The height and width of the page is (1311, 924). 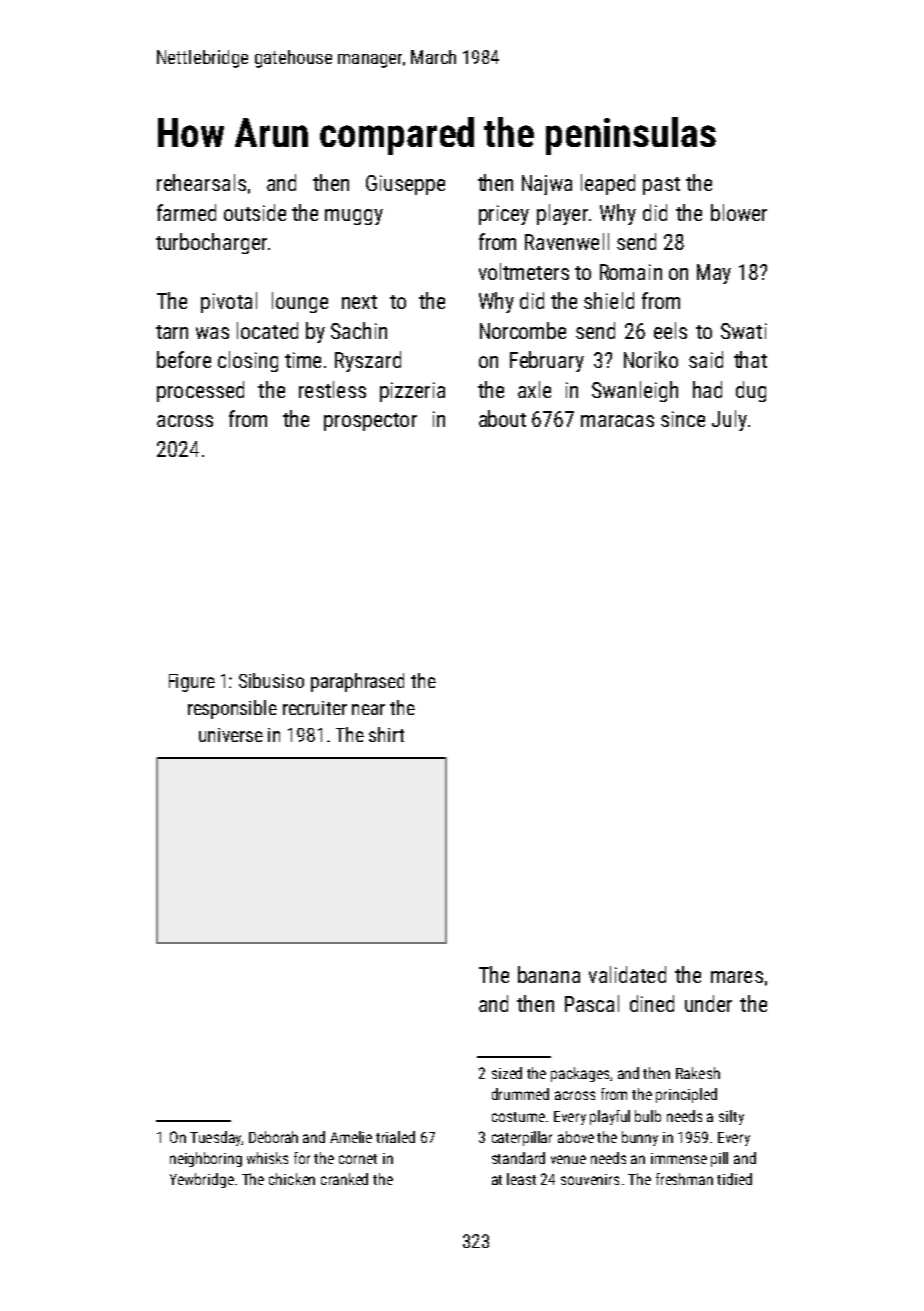 I want to click on Tuesday, so click(x=215, y=1138).
